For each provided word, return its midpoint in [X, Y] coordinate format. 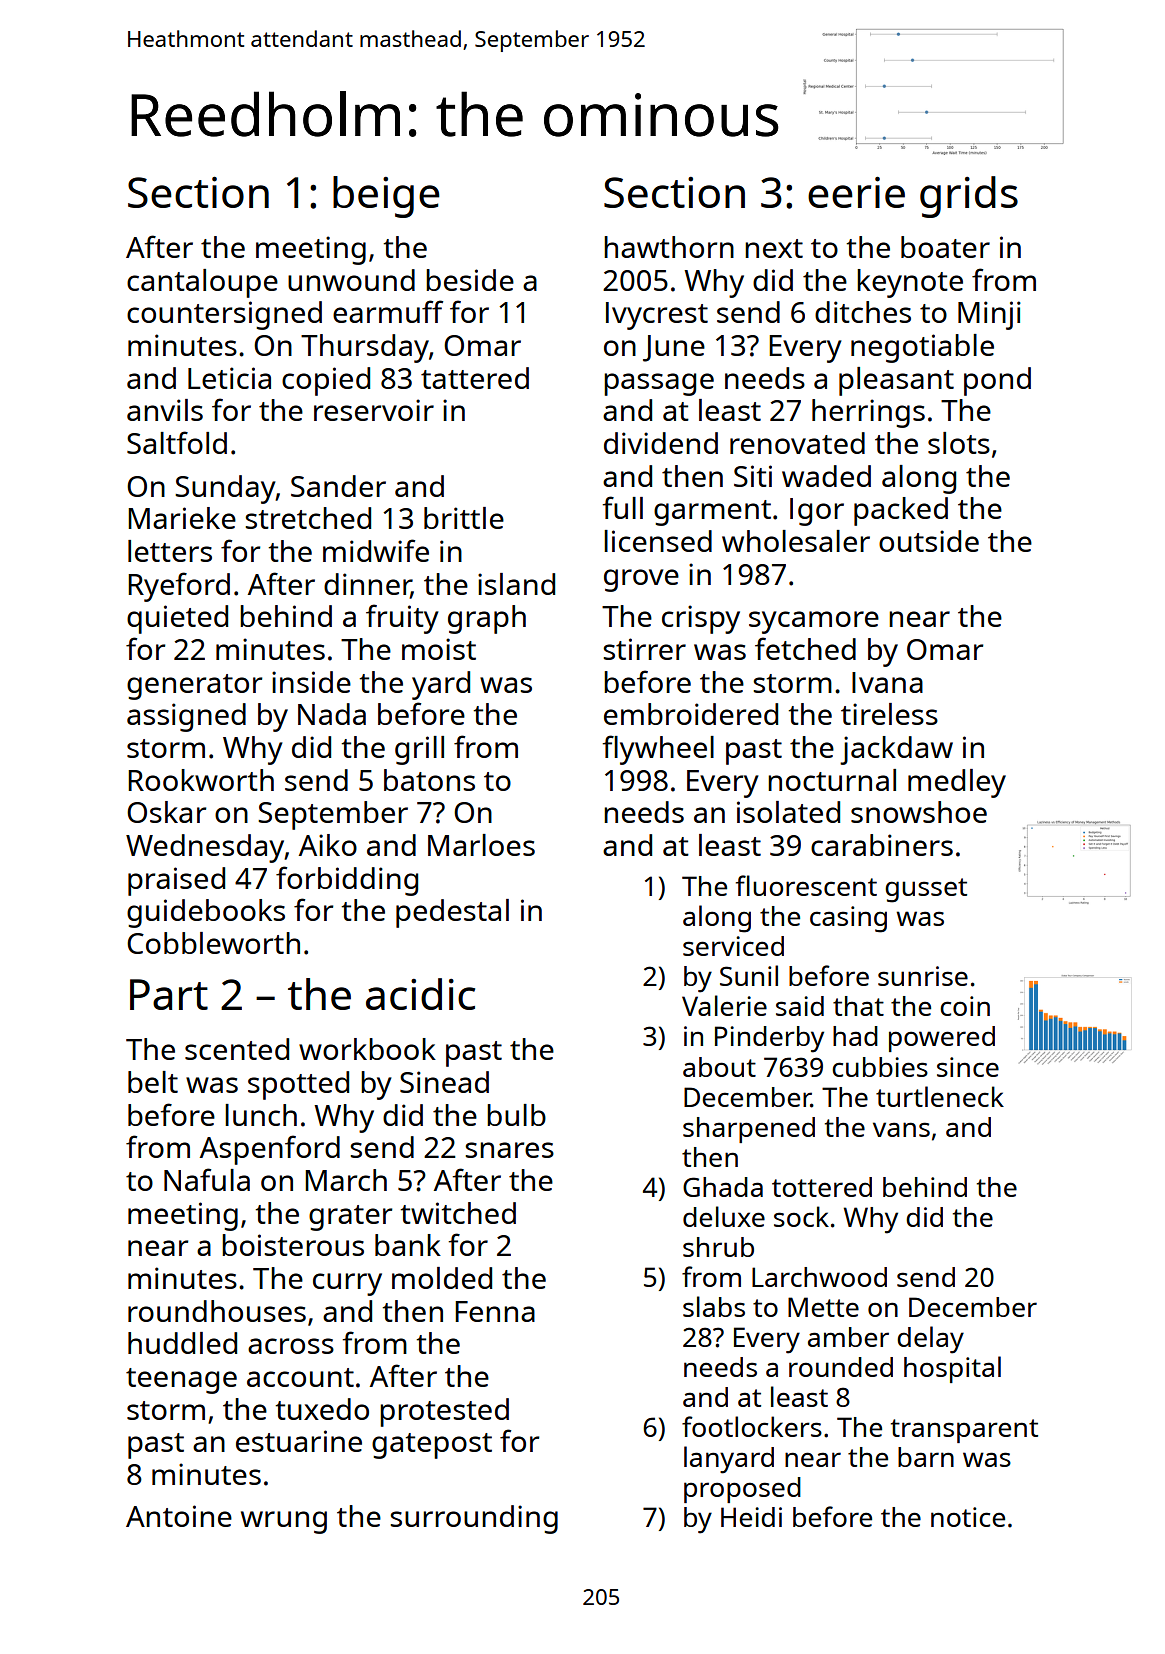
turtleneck [940, 1096]
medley [957, 783]
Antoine [179, 1516]
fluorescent [806, 885]
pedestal [452, 913]
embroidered [691, 714]
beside [470, 280]
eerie [856, 192]
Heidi [751, 1517]
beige [386, 197]
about [719, 1067]
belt [153, 1082]
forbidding [347, 881]
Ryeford [179, 587]
